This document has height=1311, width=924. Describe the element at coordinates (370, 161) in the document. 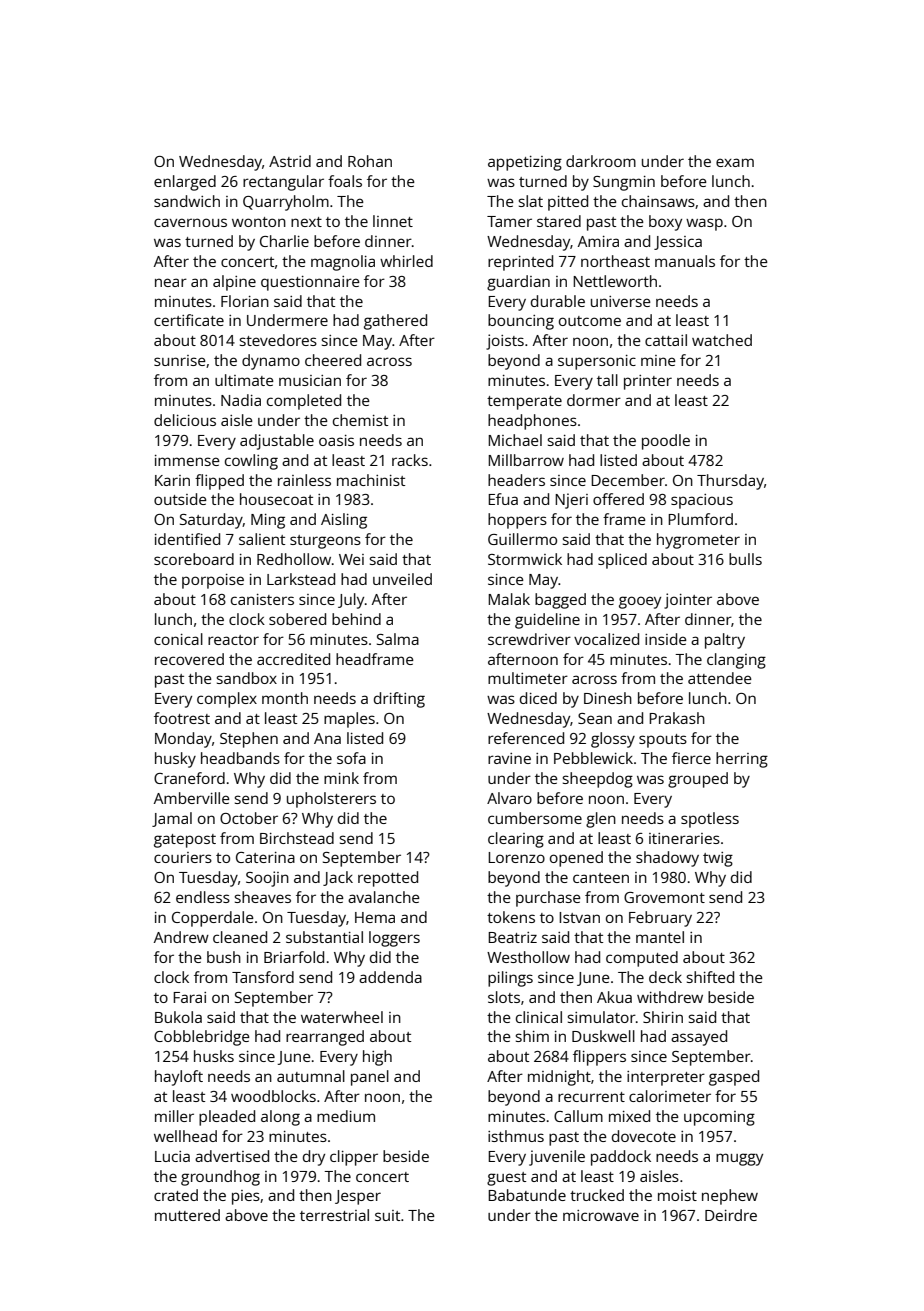

I see `Rohan` at that location.
